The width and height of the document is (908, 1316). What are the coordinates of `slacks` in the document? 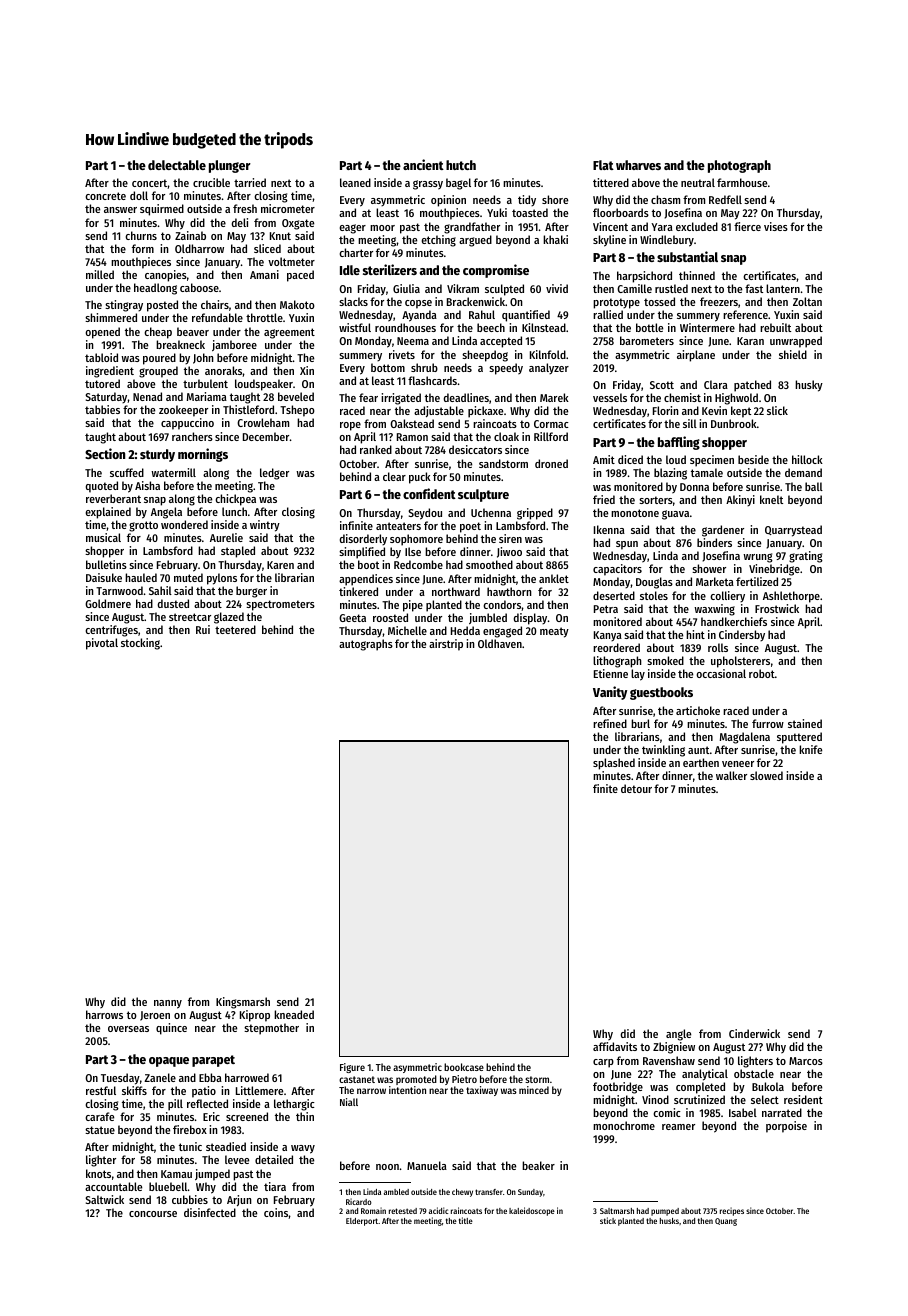 It's located at (353, 301).
